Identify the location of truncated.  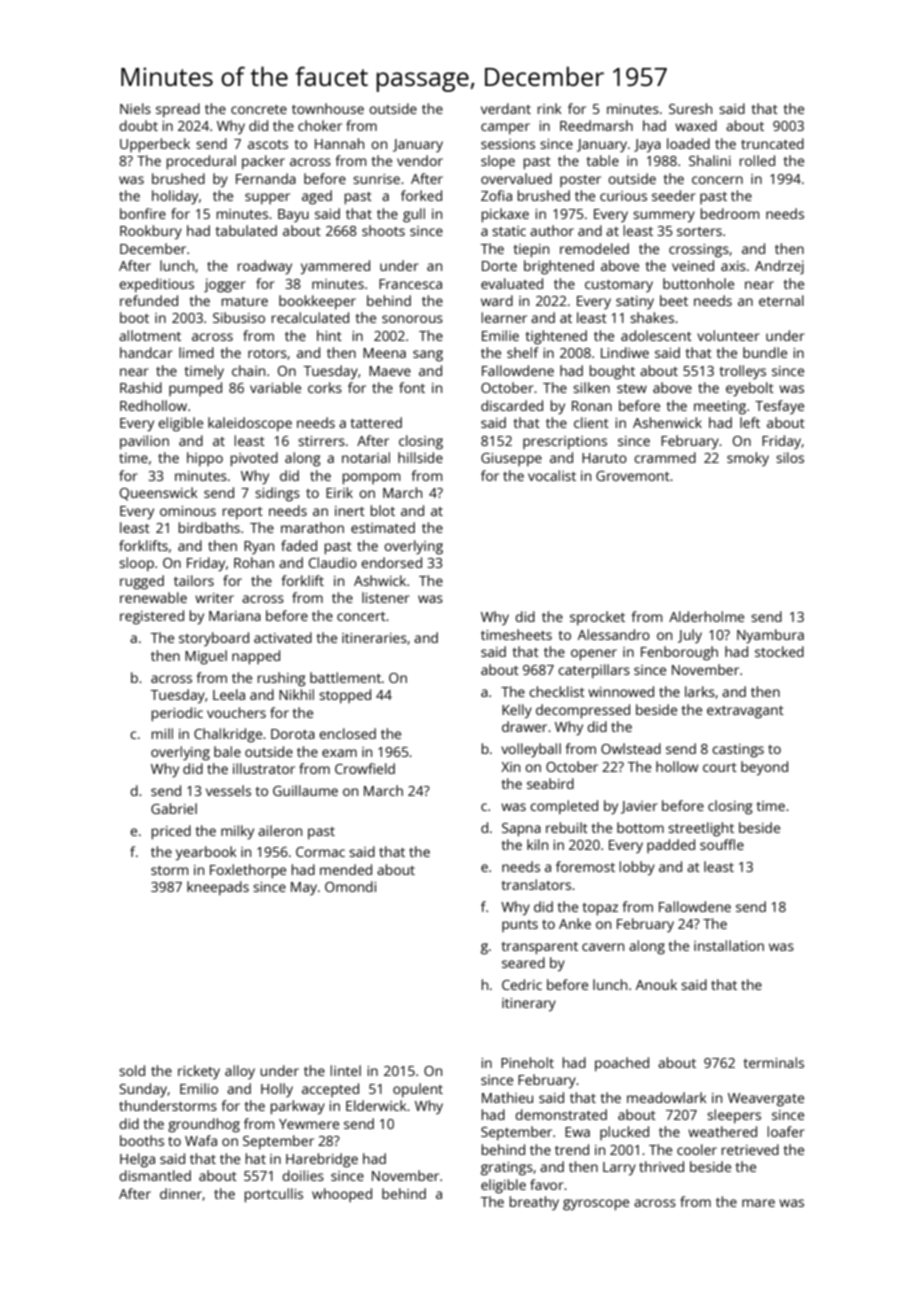
(772, 143).
